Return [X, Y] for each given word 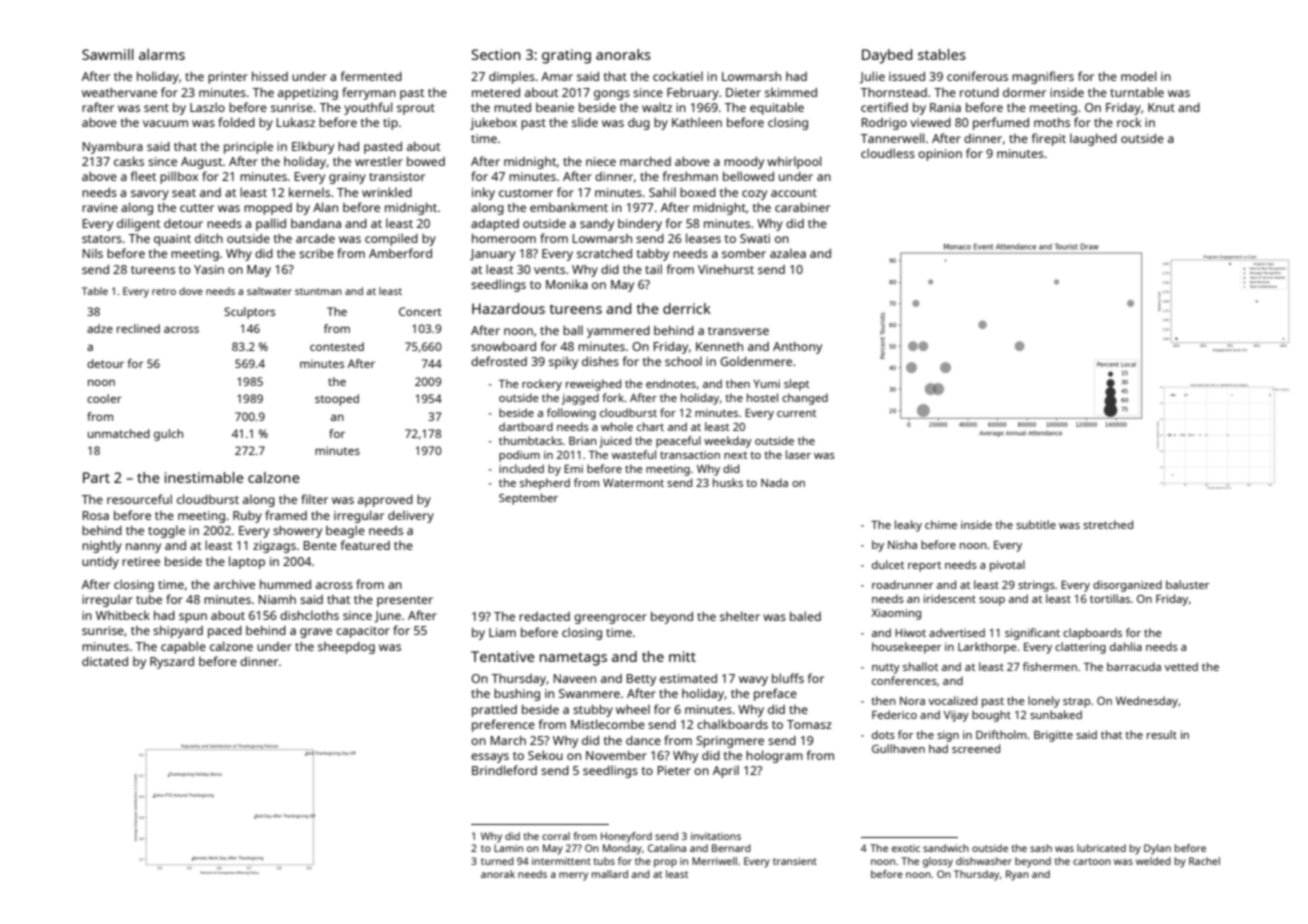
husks [728, 482]
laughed [1093, 139]
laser [798, 454]
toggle [166, 531]
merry [573, 876]
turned [497, 861]
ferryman [369, 93]
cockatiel [678, 76]
